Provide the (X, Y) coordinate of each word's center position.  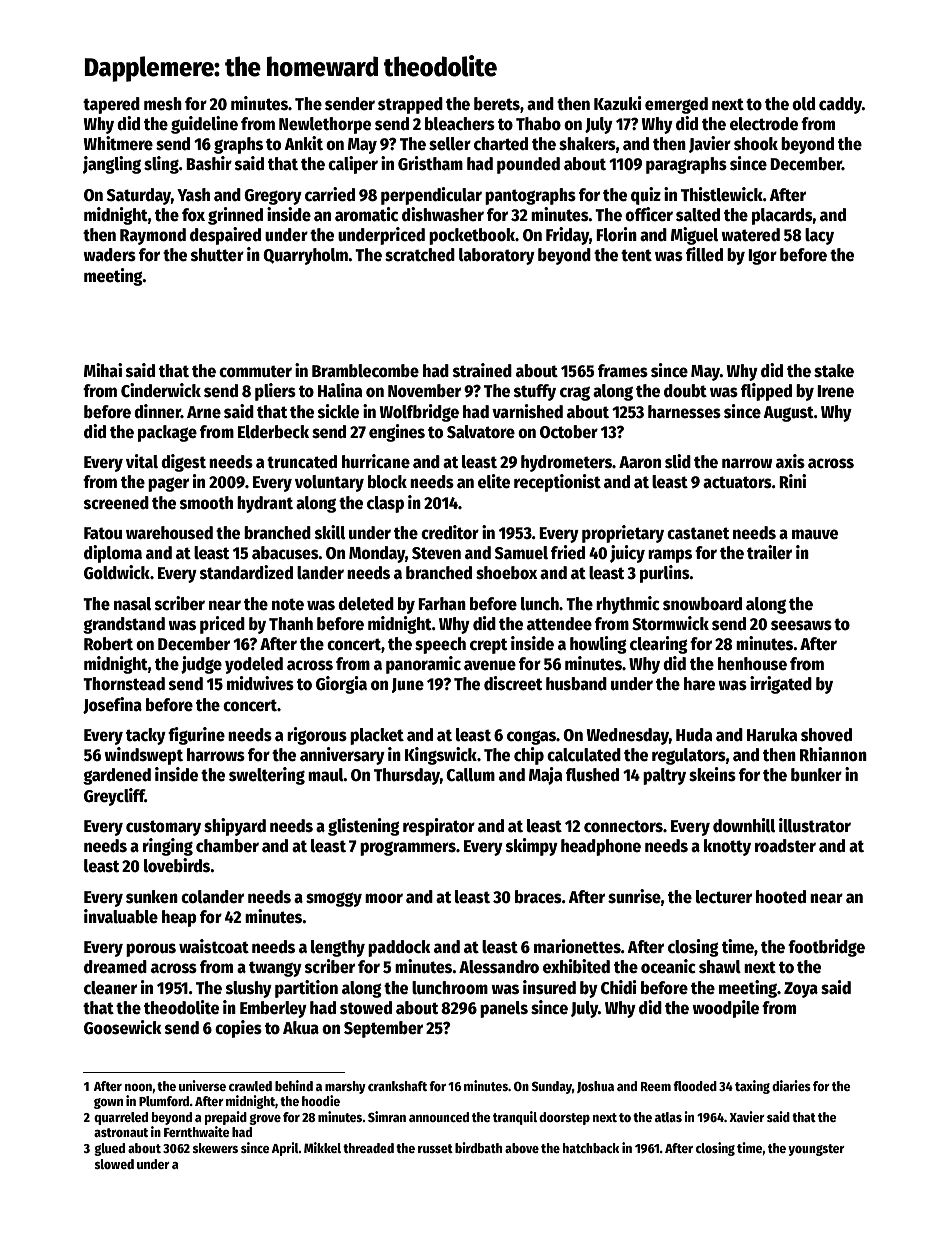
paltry (664, 776)
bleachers (460, 124)
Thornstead (124, 684)
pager (168, 484)
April (285, 1149)
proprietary (623, 534)
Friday (567, 236)
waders (109, 255)
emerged (676, 105)
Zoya (801, 990)
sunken (152, 897)
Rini (792, 481)
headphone (601, 847)
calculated (584, 755)
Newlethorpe (325, 125)
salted (698, 215)
